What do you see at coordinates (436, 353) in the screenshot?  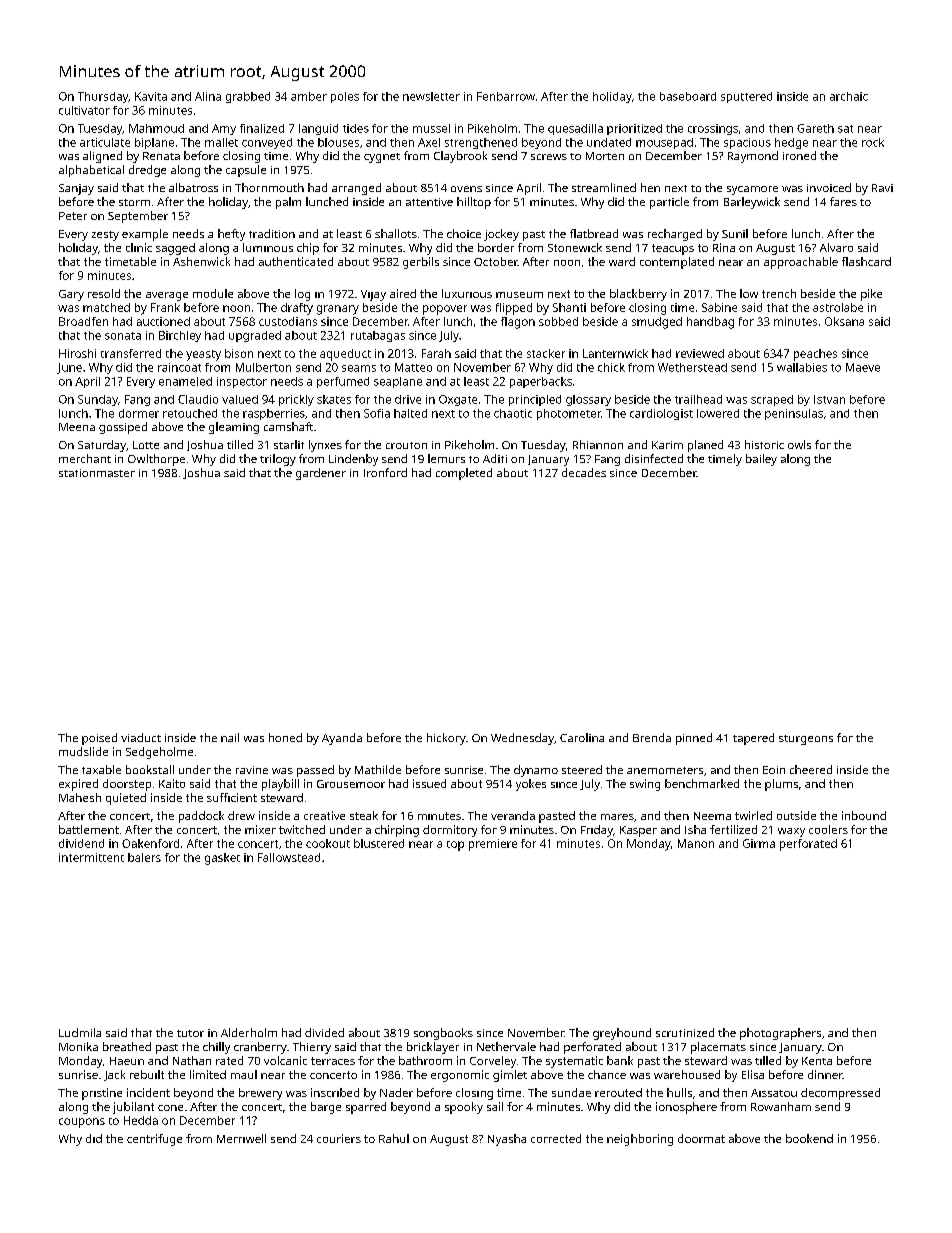 I see `Farah` at bounding box center [436, 353].
